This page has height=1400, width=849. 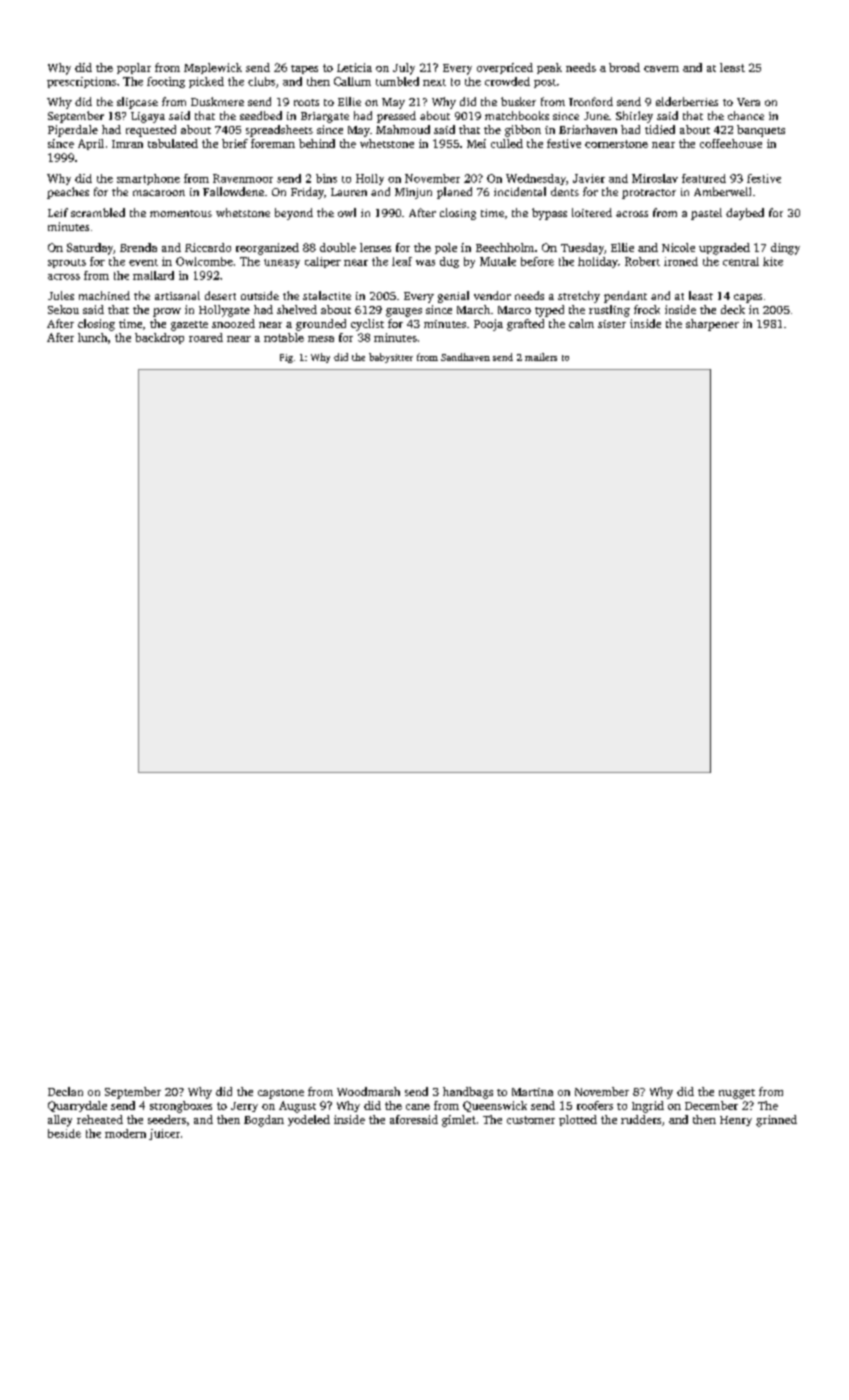 I want to click on nugget, so click(x=737, y=1094).
